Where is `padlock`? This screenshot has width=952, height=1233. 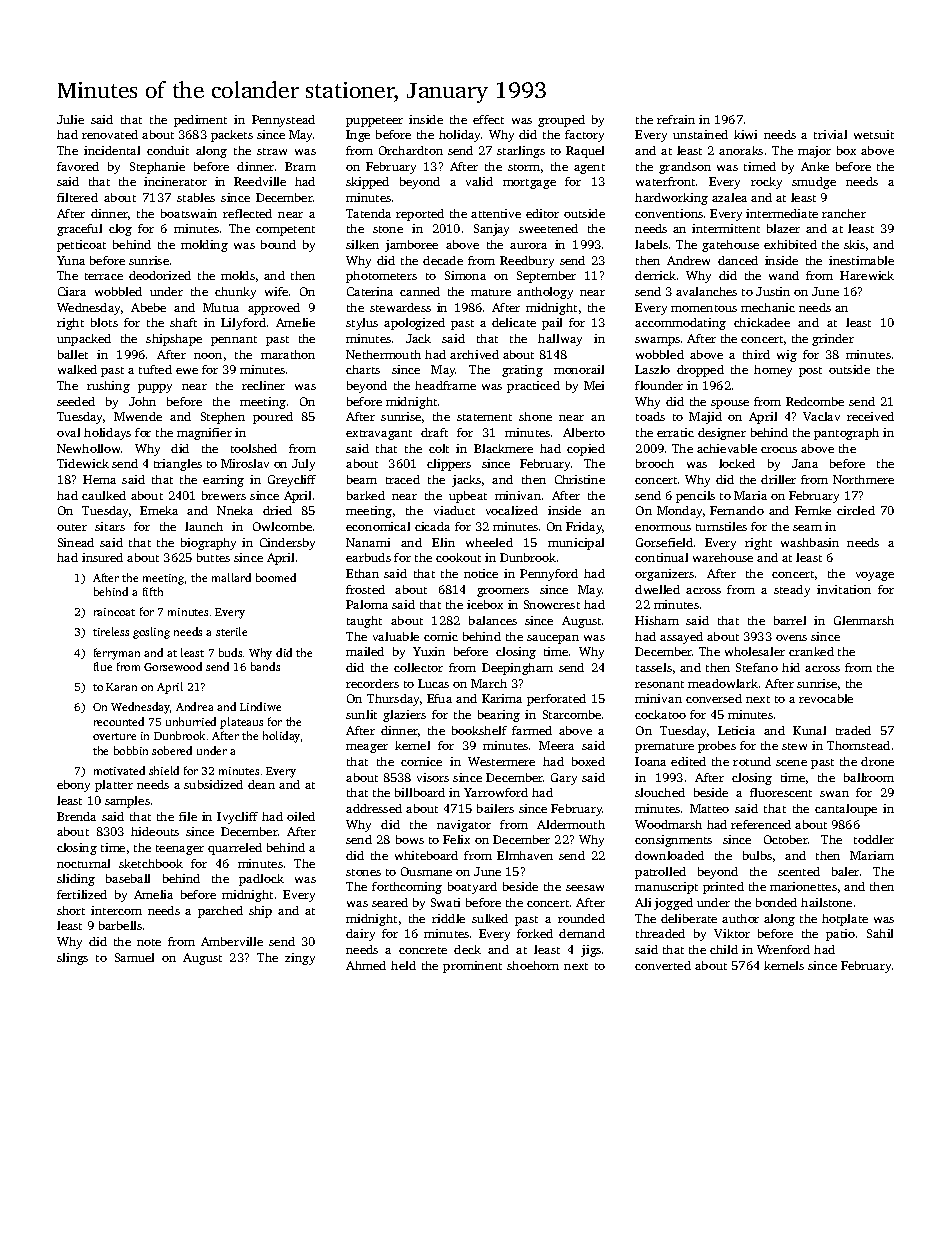
padlock is located at coordinates (261, 880).
